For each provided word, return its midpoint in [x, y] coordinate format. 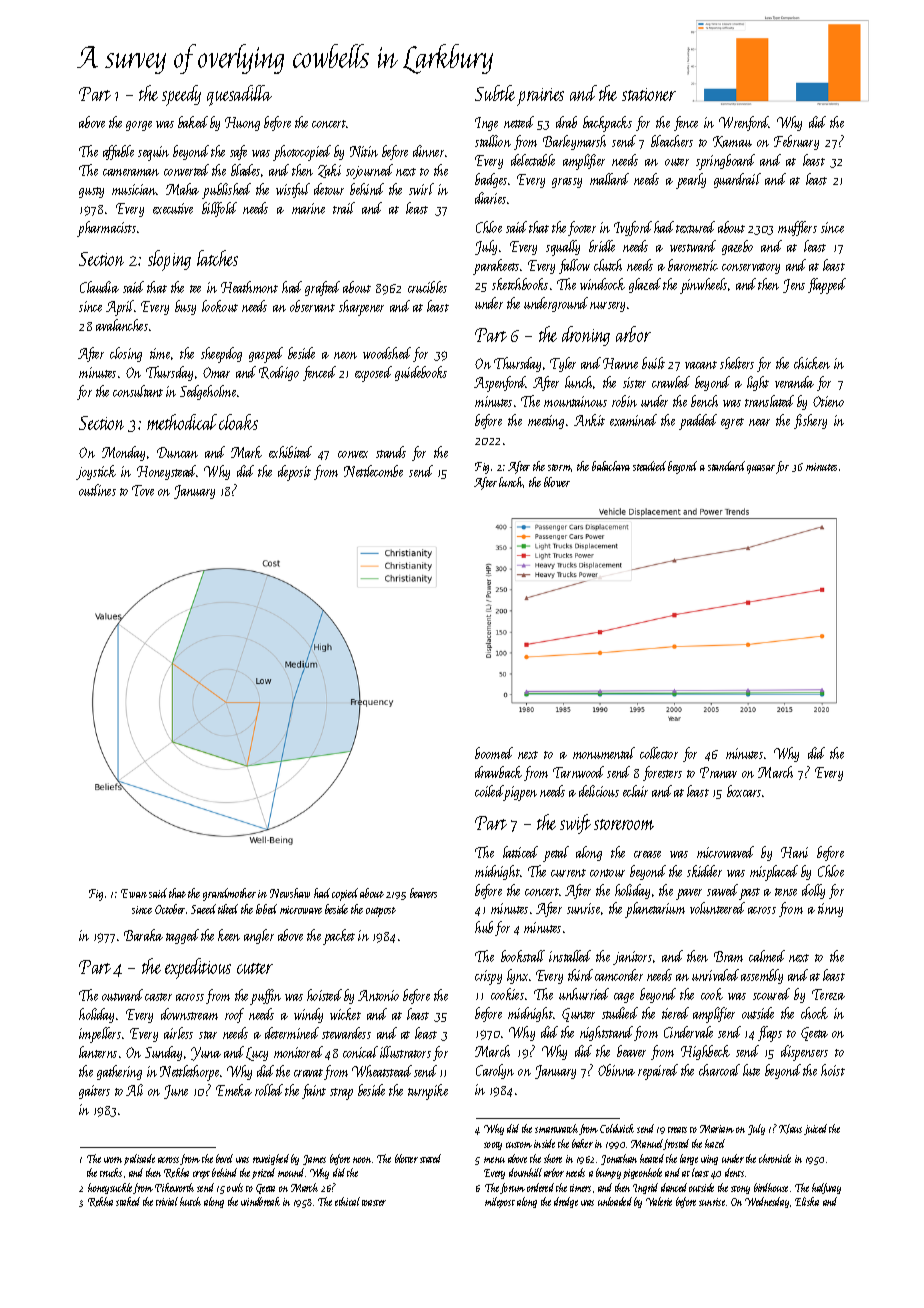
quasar [761, 469]
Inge [486, 124]
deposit [294, 473]
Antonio [378, 995]
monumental [604, 753]
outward [122, 995]
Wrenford [744, 123]
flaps [770, 1034]
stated [430, 1158]
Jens [794, 286]
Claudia [99, 287]
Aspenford [500, 384]
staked [128, 1201]
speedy [181, 95]
